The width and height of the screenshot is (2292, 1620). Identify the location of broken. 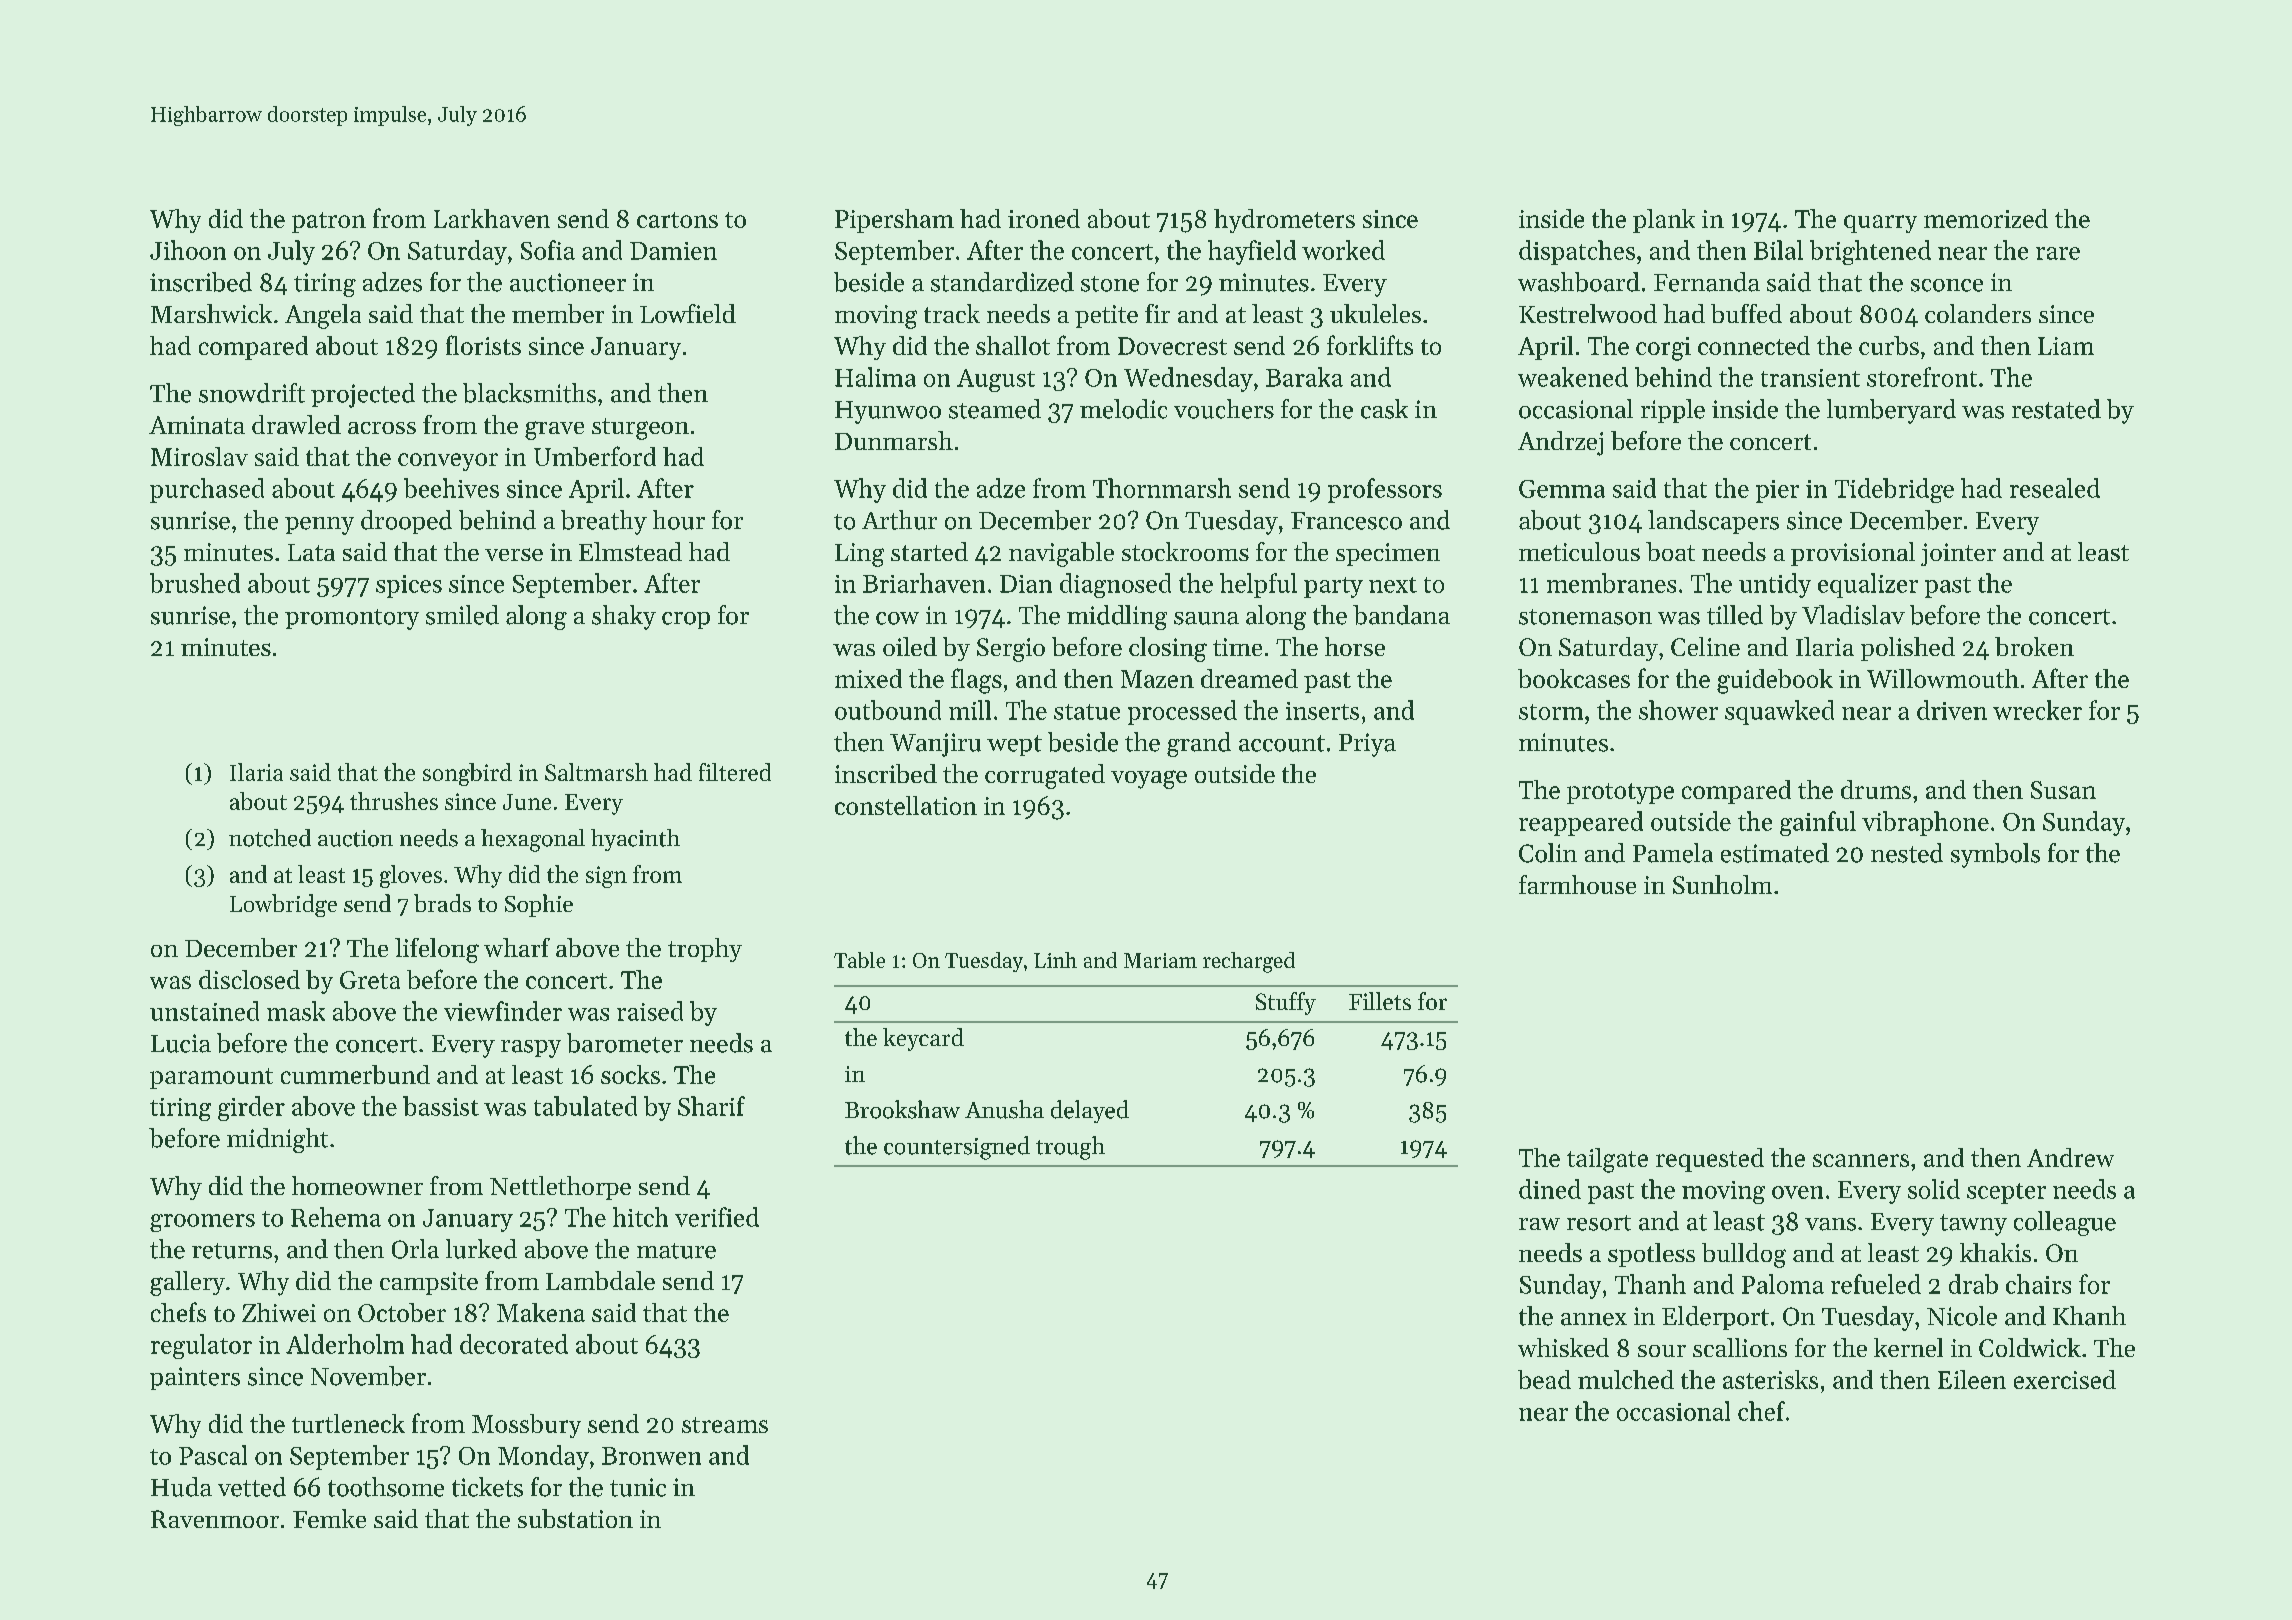
(2034, 646).
